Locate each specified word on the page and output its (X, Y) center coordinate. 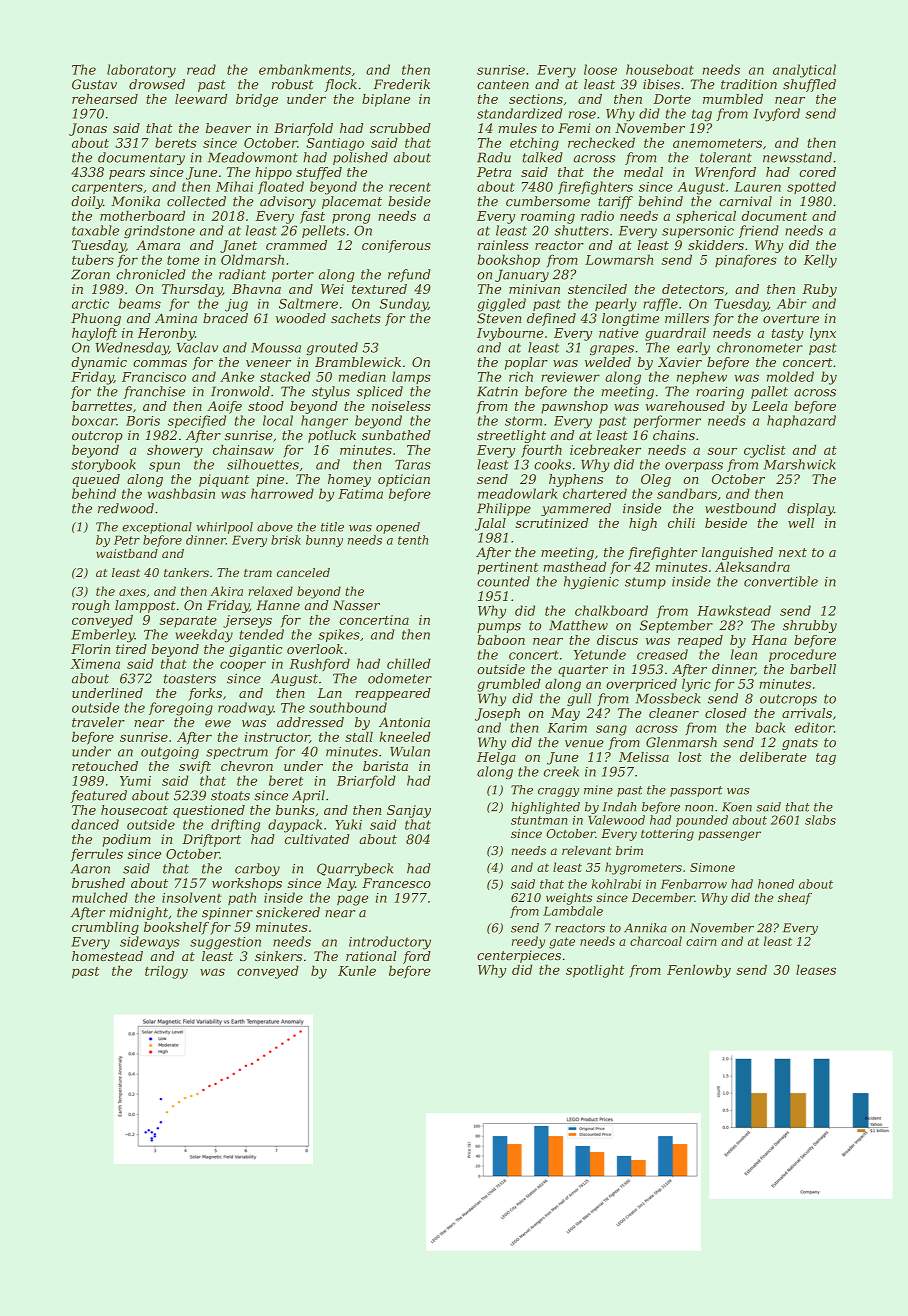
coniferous (396, 246)
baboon (501, 640)
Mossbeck (668, 698)
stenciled (597, 289)
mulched (100, 897)
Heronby (166, 334)
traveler (98, 722)
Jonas (88, 129)
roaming (548, 217)
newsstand (797, 157)
